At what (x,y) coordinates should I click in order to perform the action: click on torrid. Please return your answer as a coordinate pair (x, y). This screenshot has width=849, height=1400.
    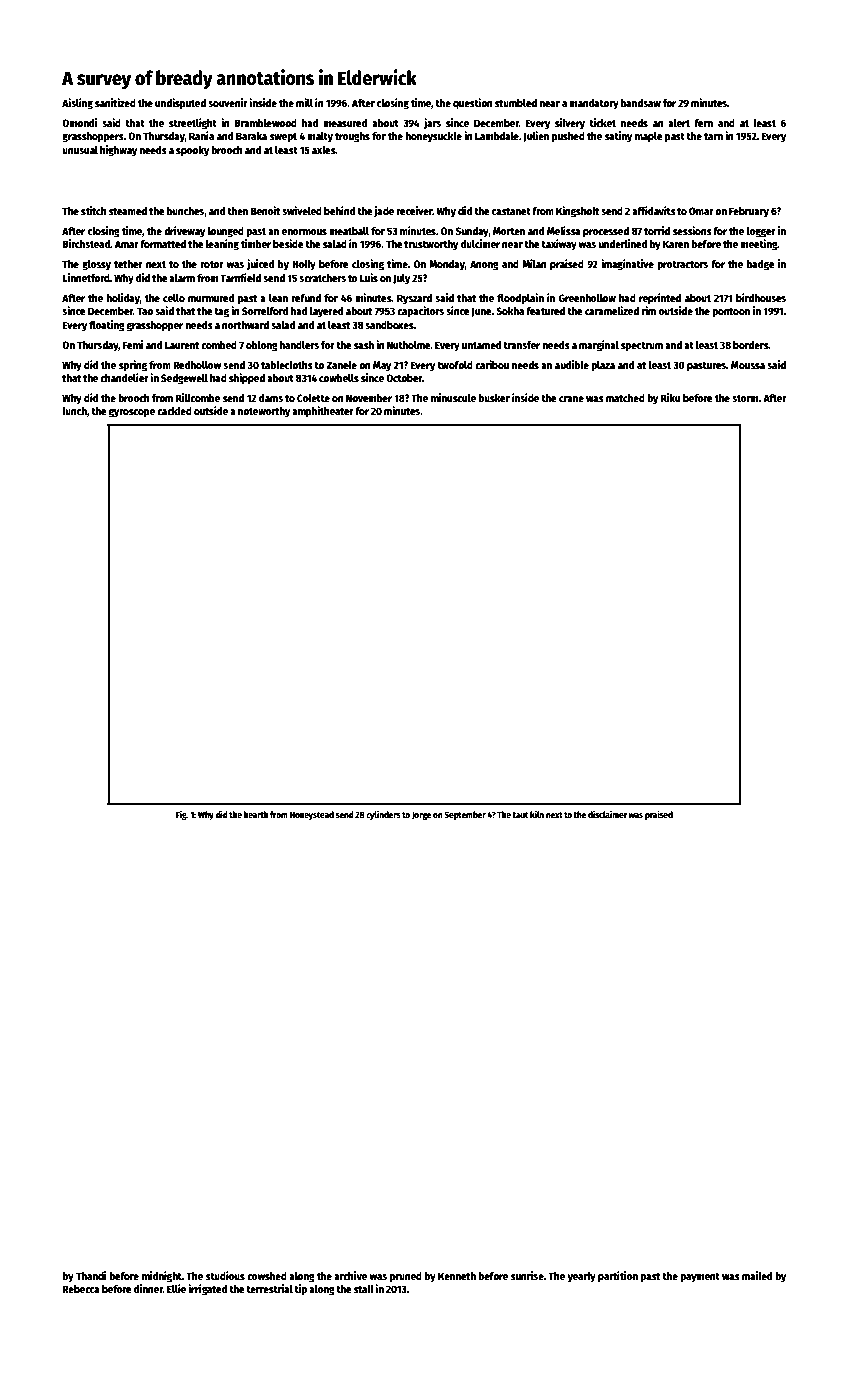
    Looking at the image, I should click on (657, 230).
